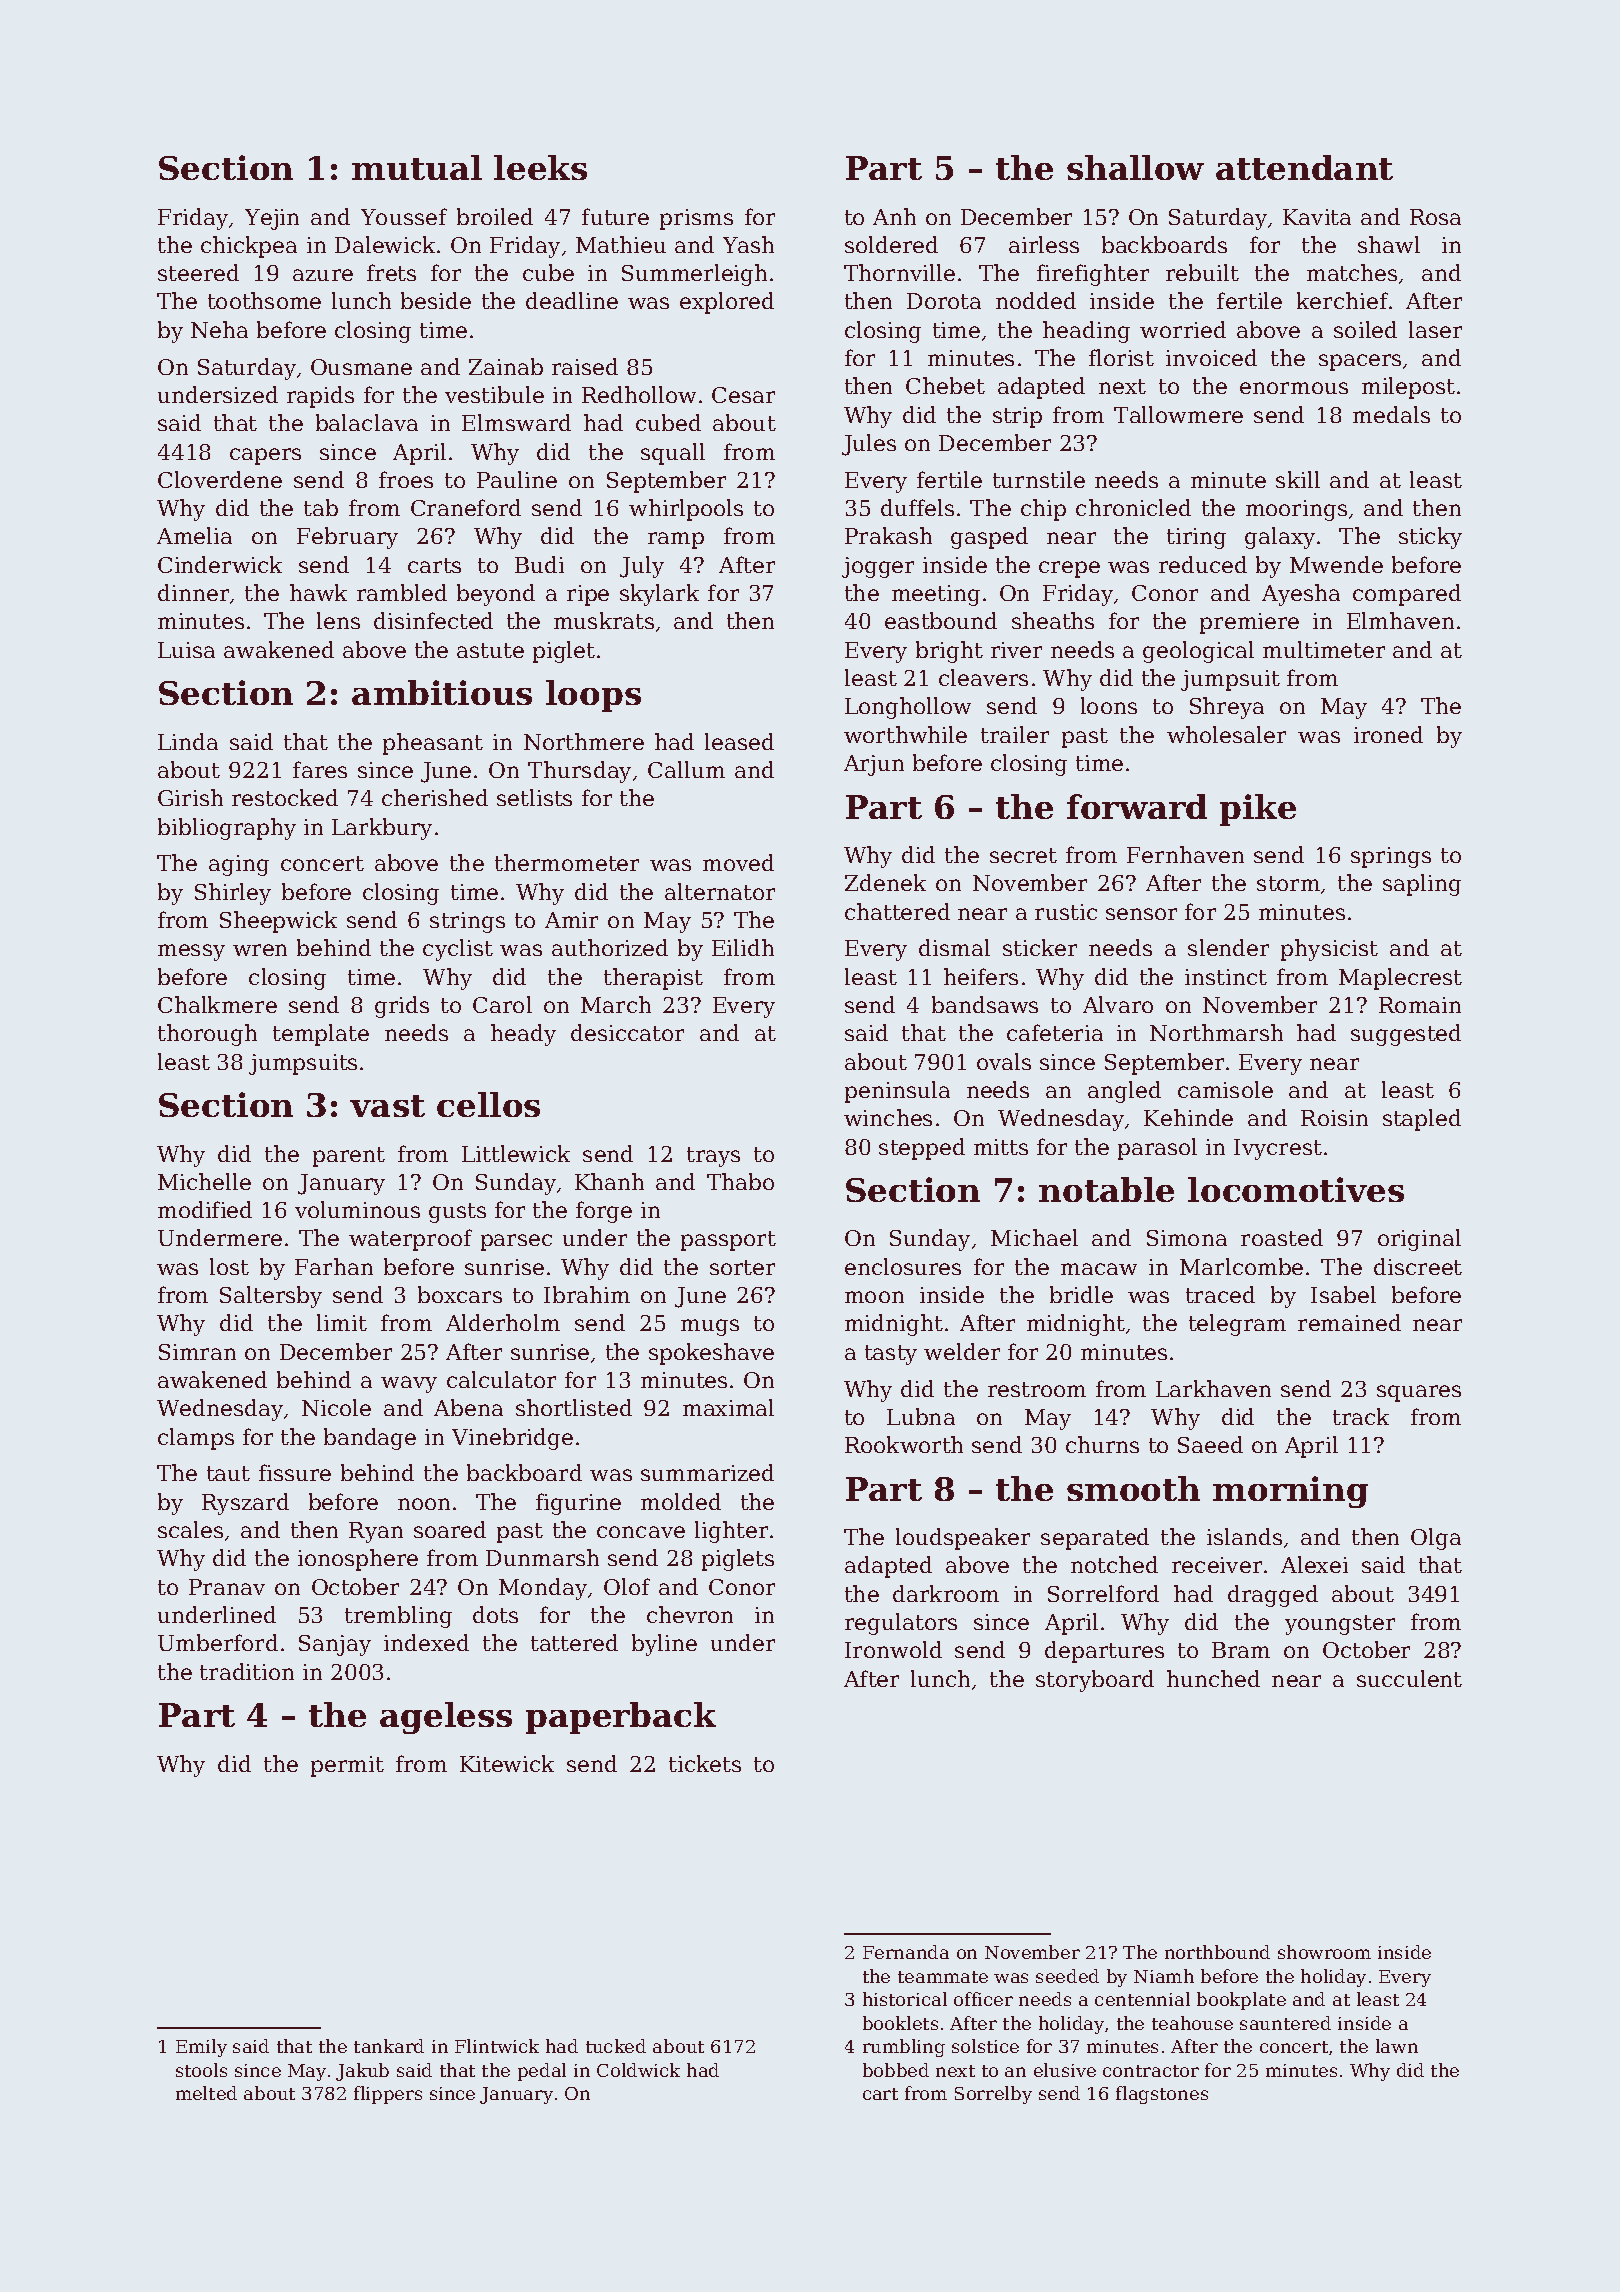  Describe the element at coordinates (1298, 479) in the page. I see `skill` at that location.
